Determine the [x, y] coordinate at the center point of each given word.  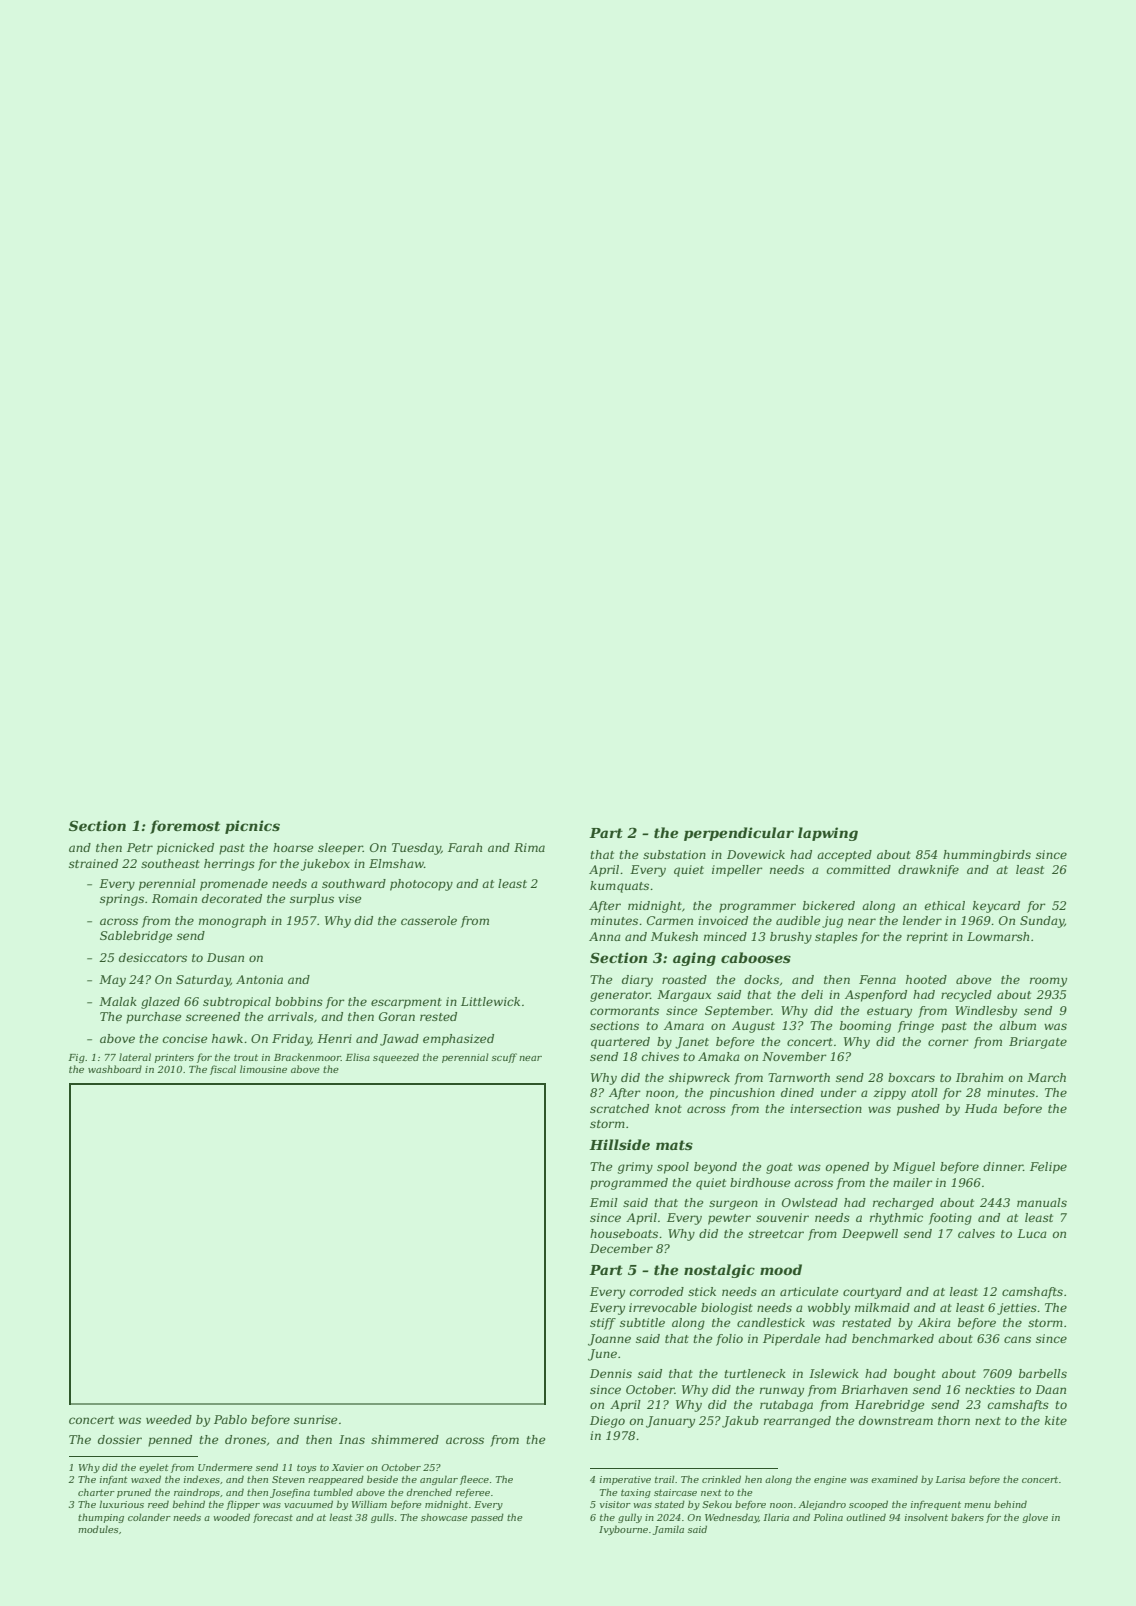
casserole [429, 920]
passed [487, 1518]
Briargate [1038, 1043]
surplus [312, 900]
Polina [828, 1517]
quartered [620, 1043]
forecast [273, 1518]
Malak [118, 1001]
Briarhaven [874, 1389]
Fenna [877, 979]
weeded [169, 1419]
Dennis [611, 1373]
